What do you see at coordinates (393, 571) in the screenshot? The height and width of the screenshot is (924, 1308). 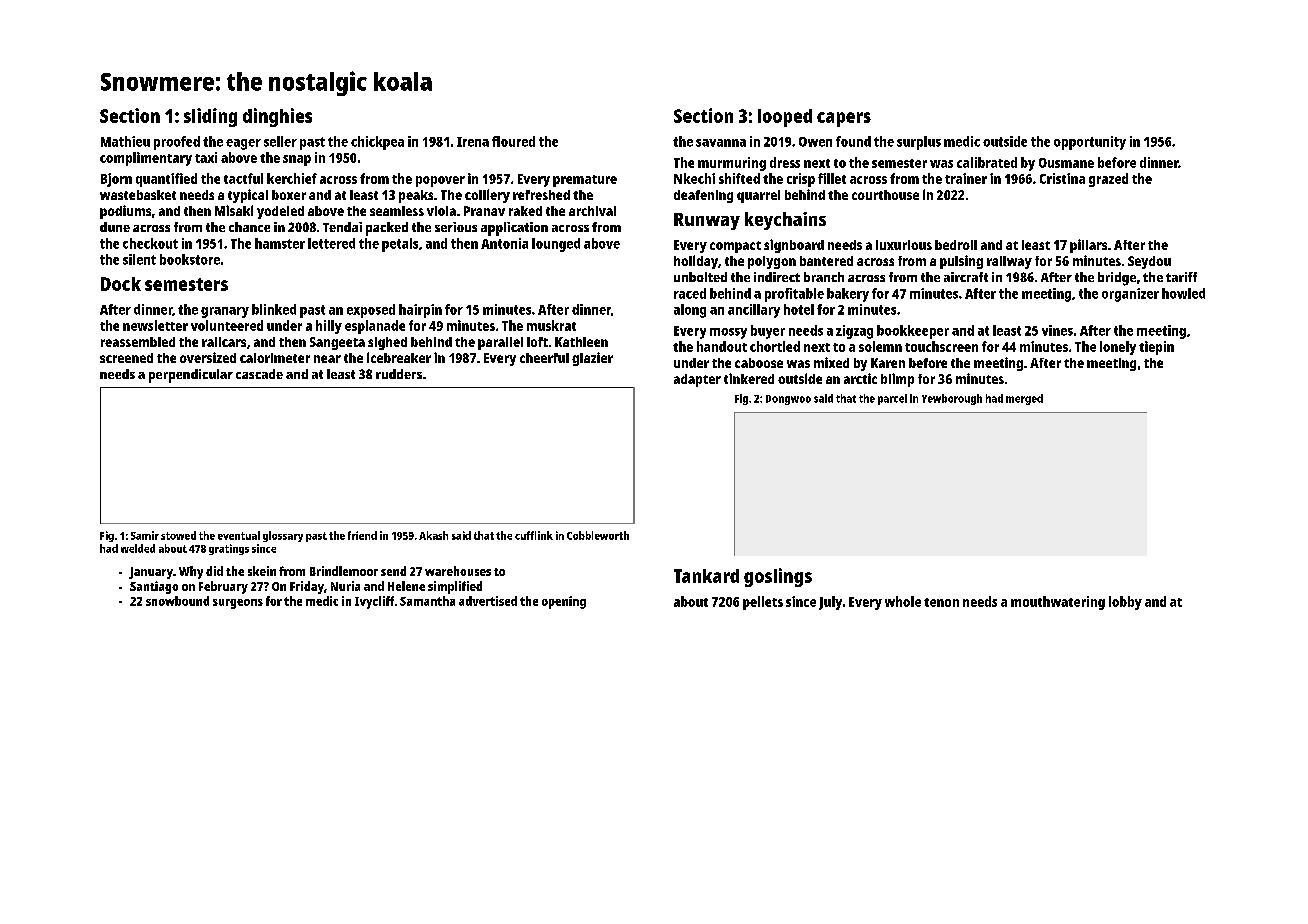 I see `send` at bounding box center [393, 571].
